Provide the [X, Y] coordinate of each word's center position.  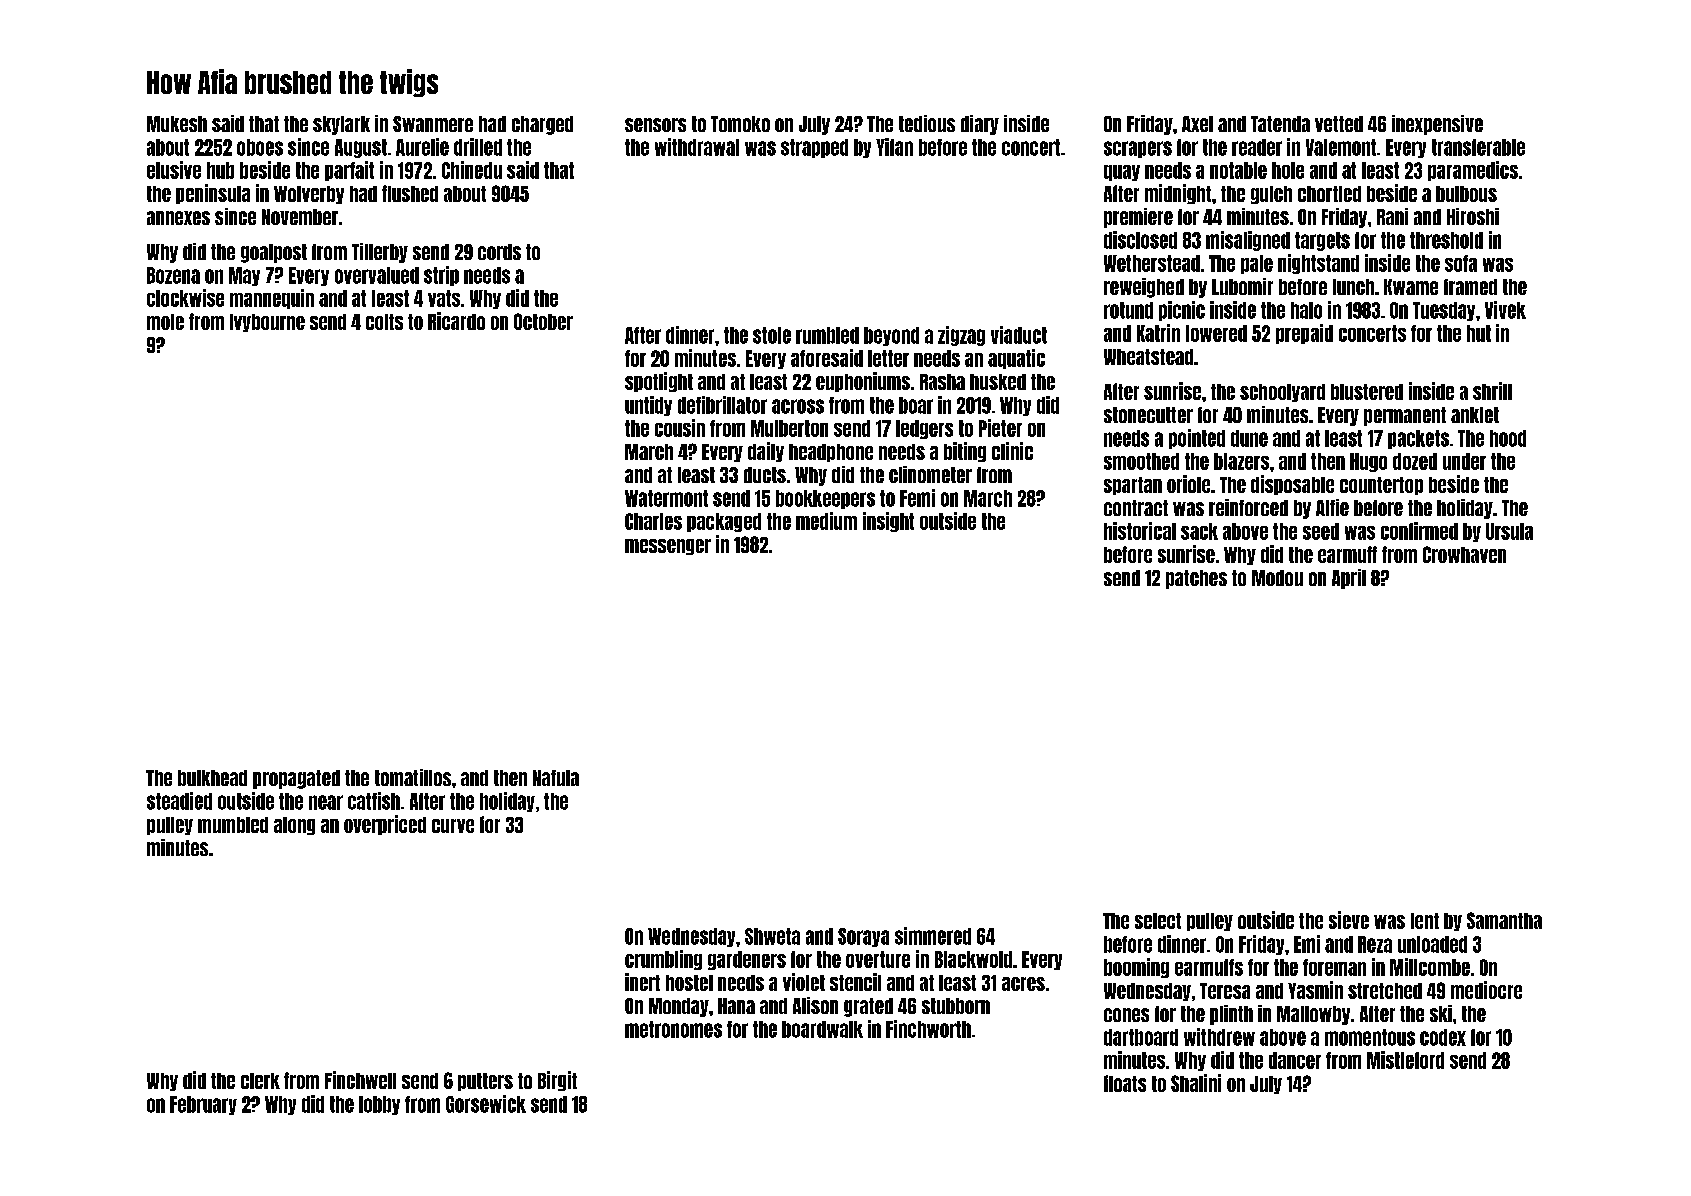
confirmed [1419, 531]
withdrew [1219, 1037]
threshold [1446, 240]
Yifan [894, 147]
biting [965, 452]
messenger [668, 547]
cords [499, 252]
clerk [260, 1081]
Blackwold [973, 959]
